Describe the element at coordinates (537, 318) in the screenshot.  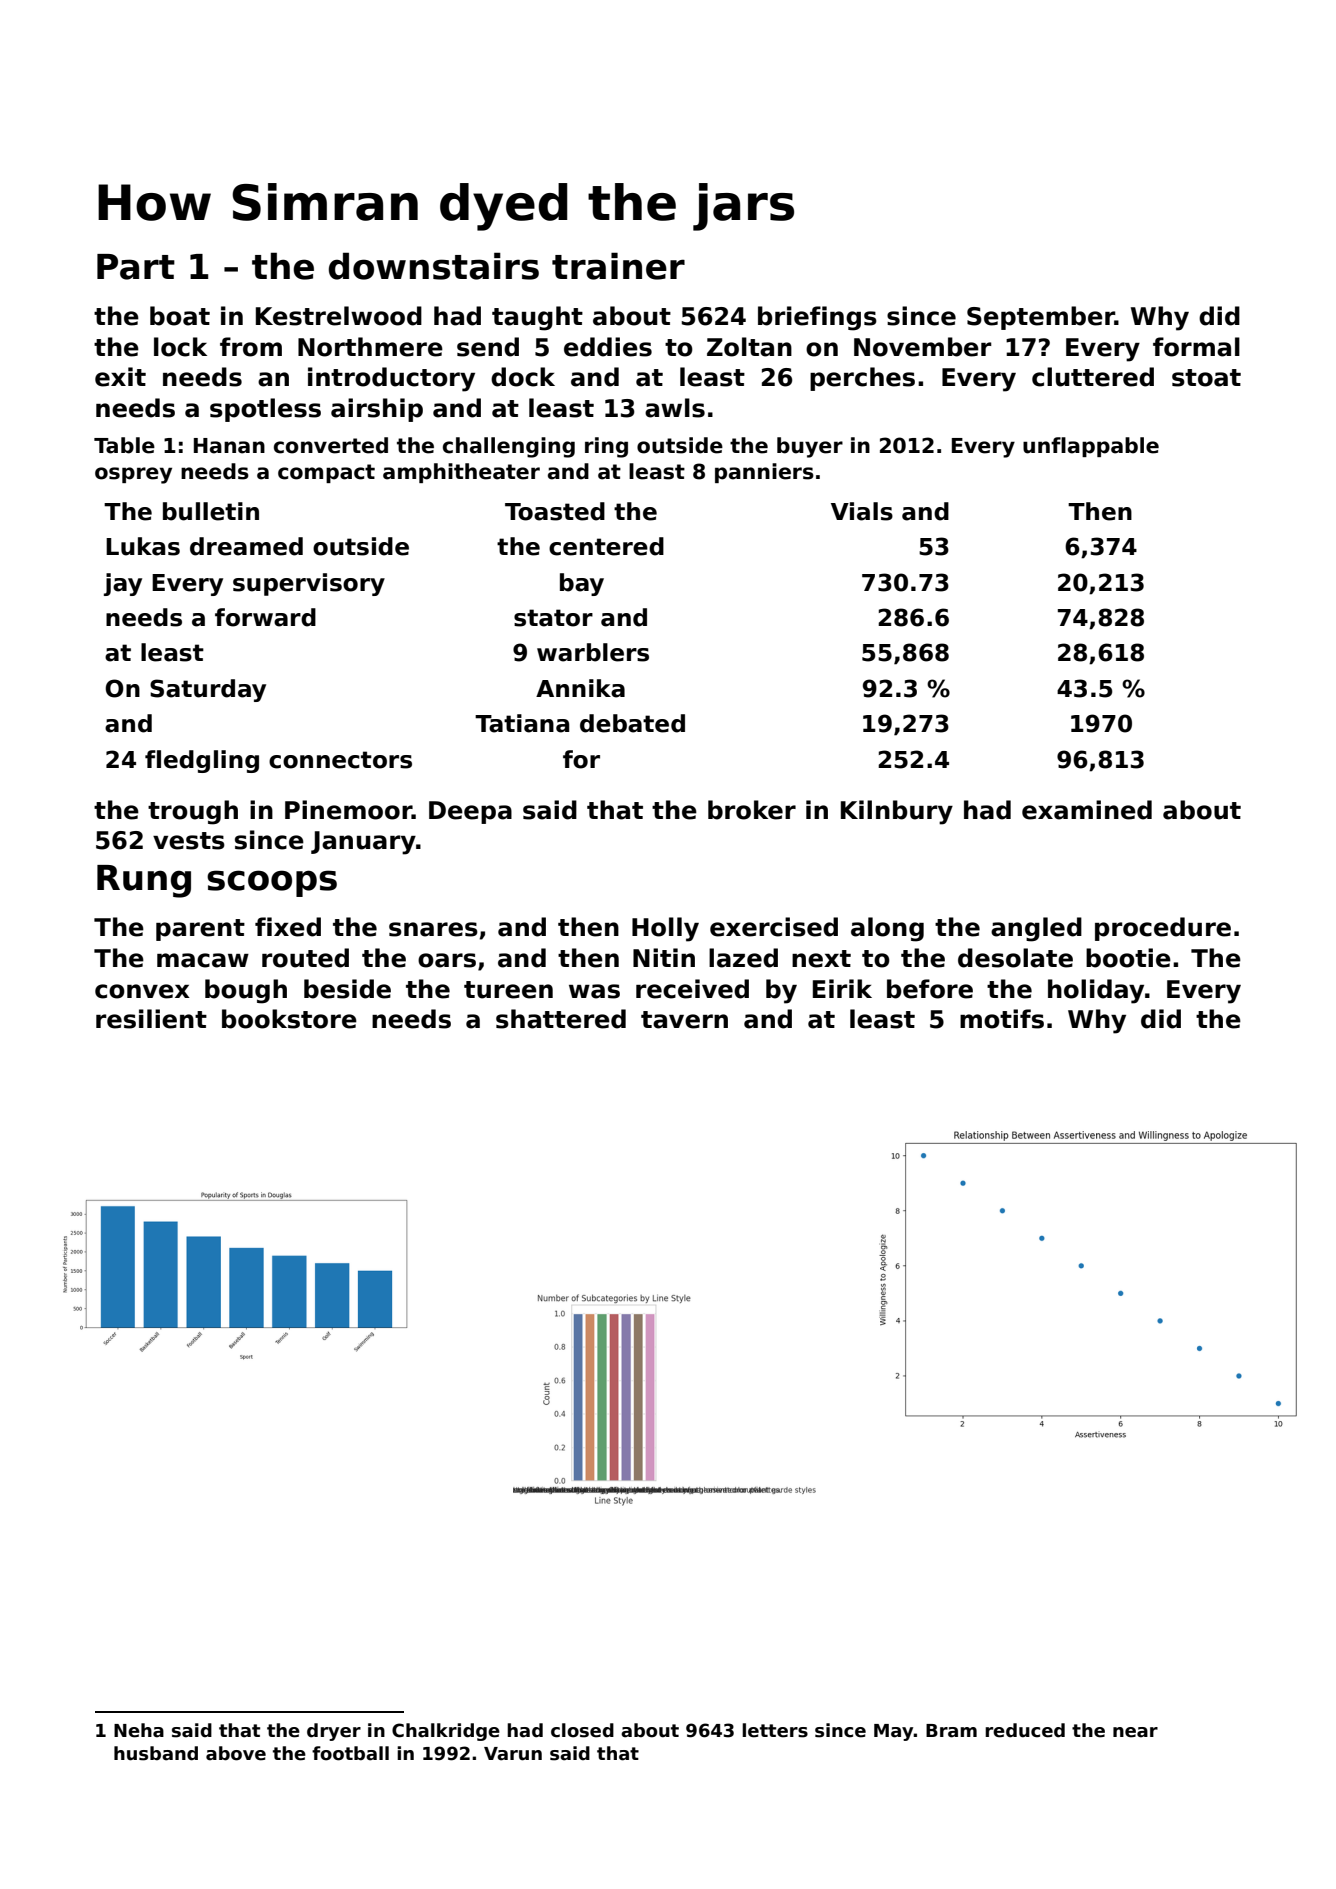
I see `taught` at that location.
